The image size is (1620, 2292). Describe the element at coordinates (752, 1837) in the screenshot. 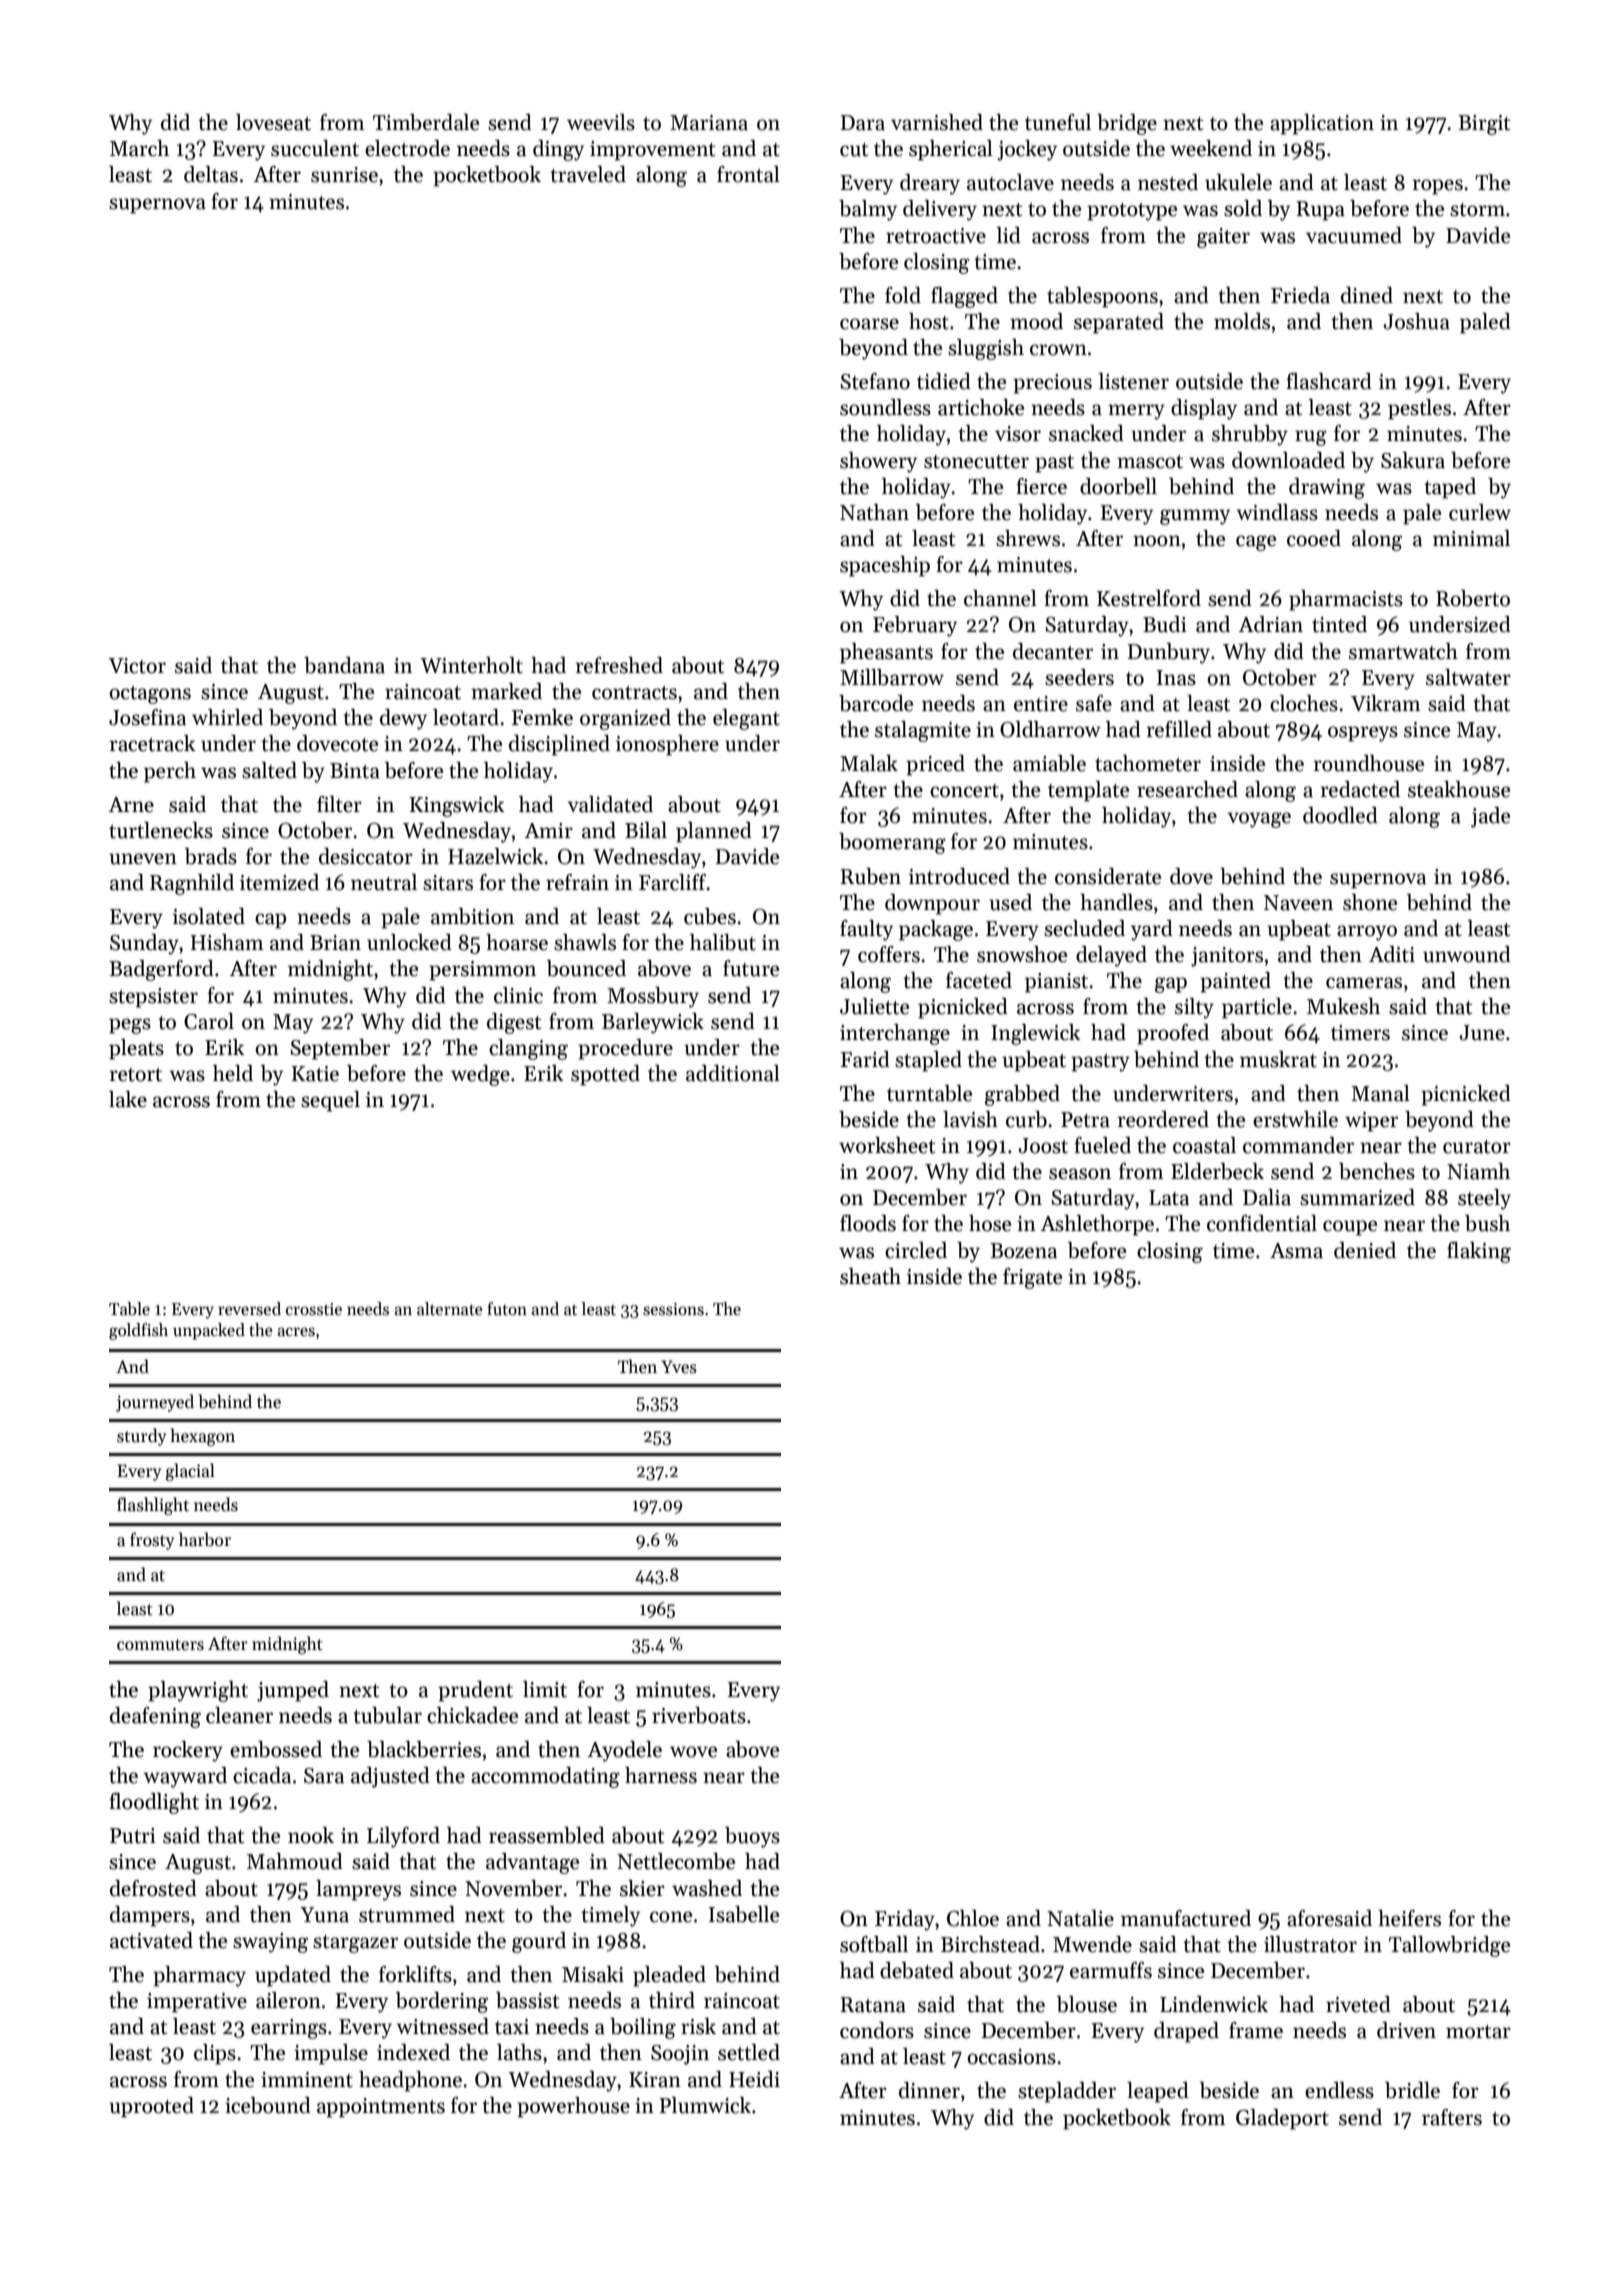

I see `buoys` at that location.
